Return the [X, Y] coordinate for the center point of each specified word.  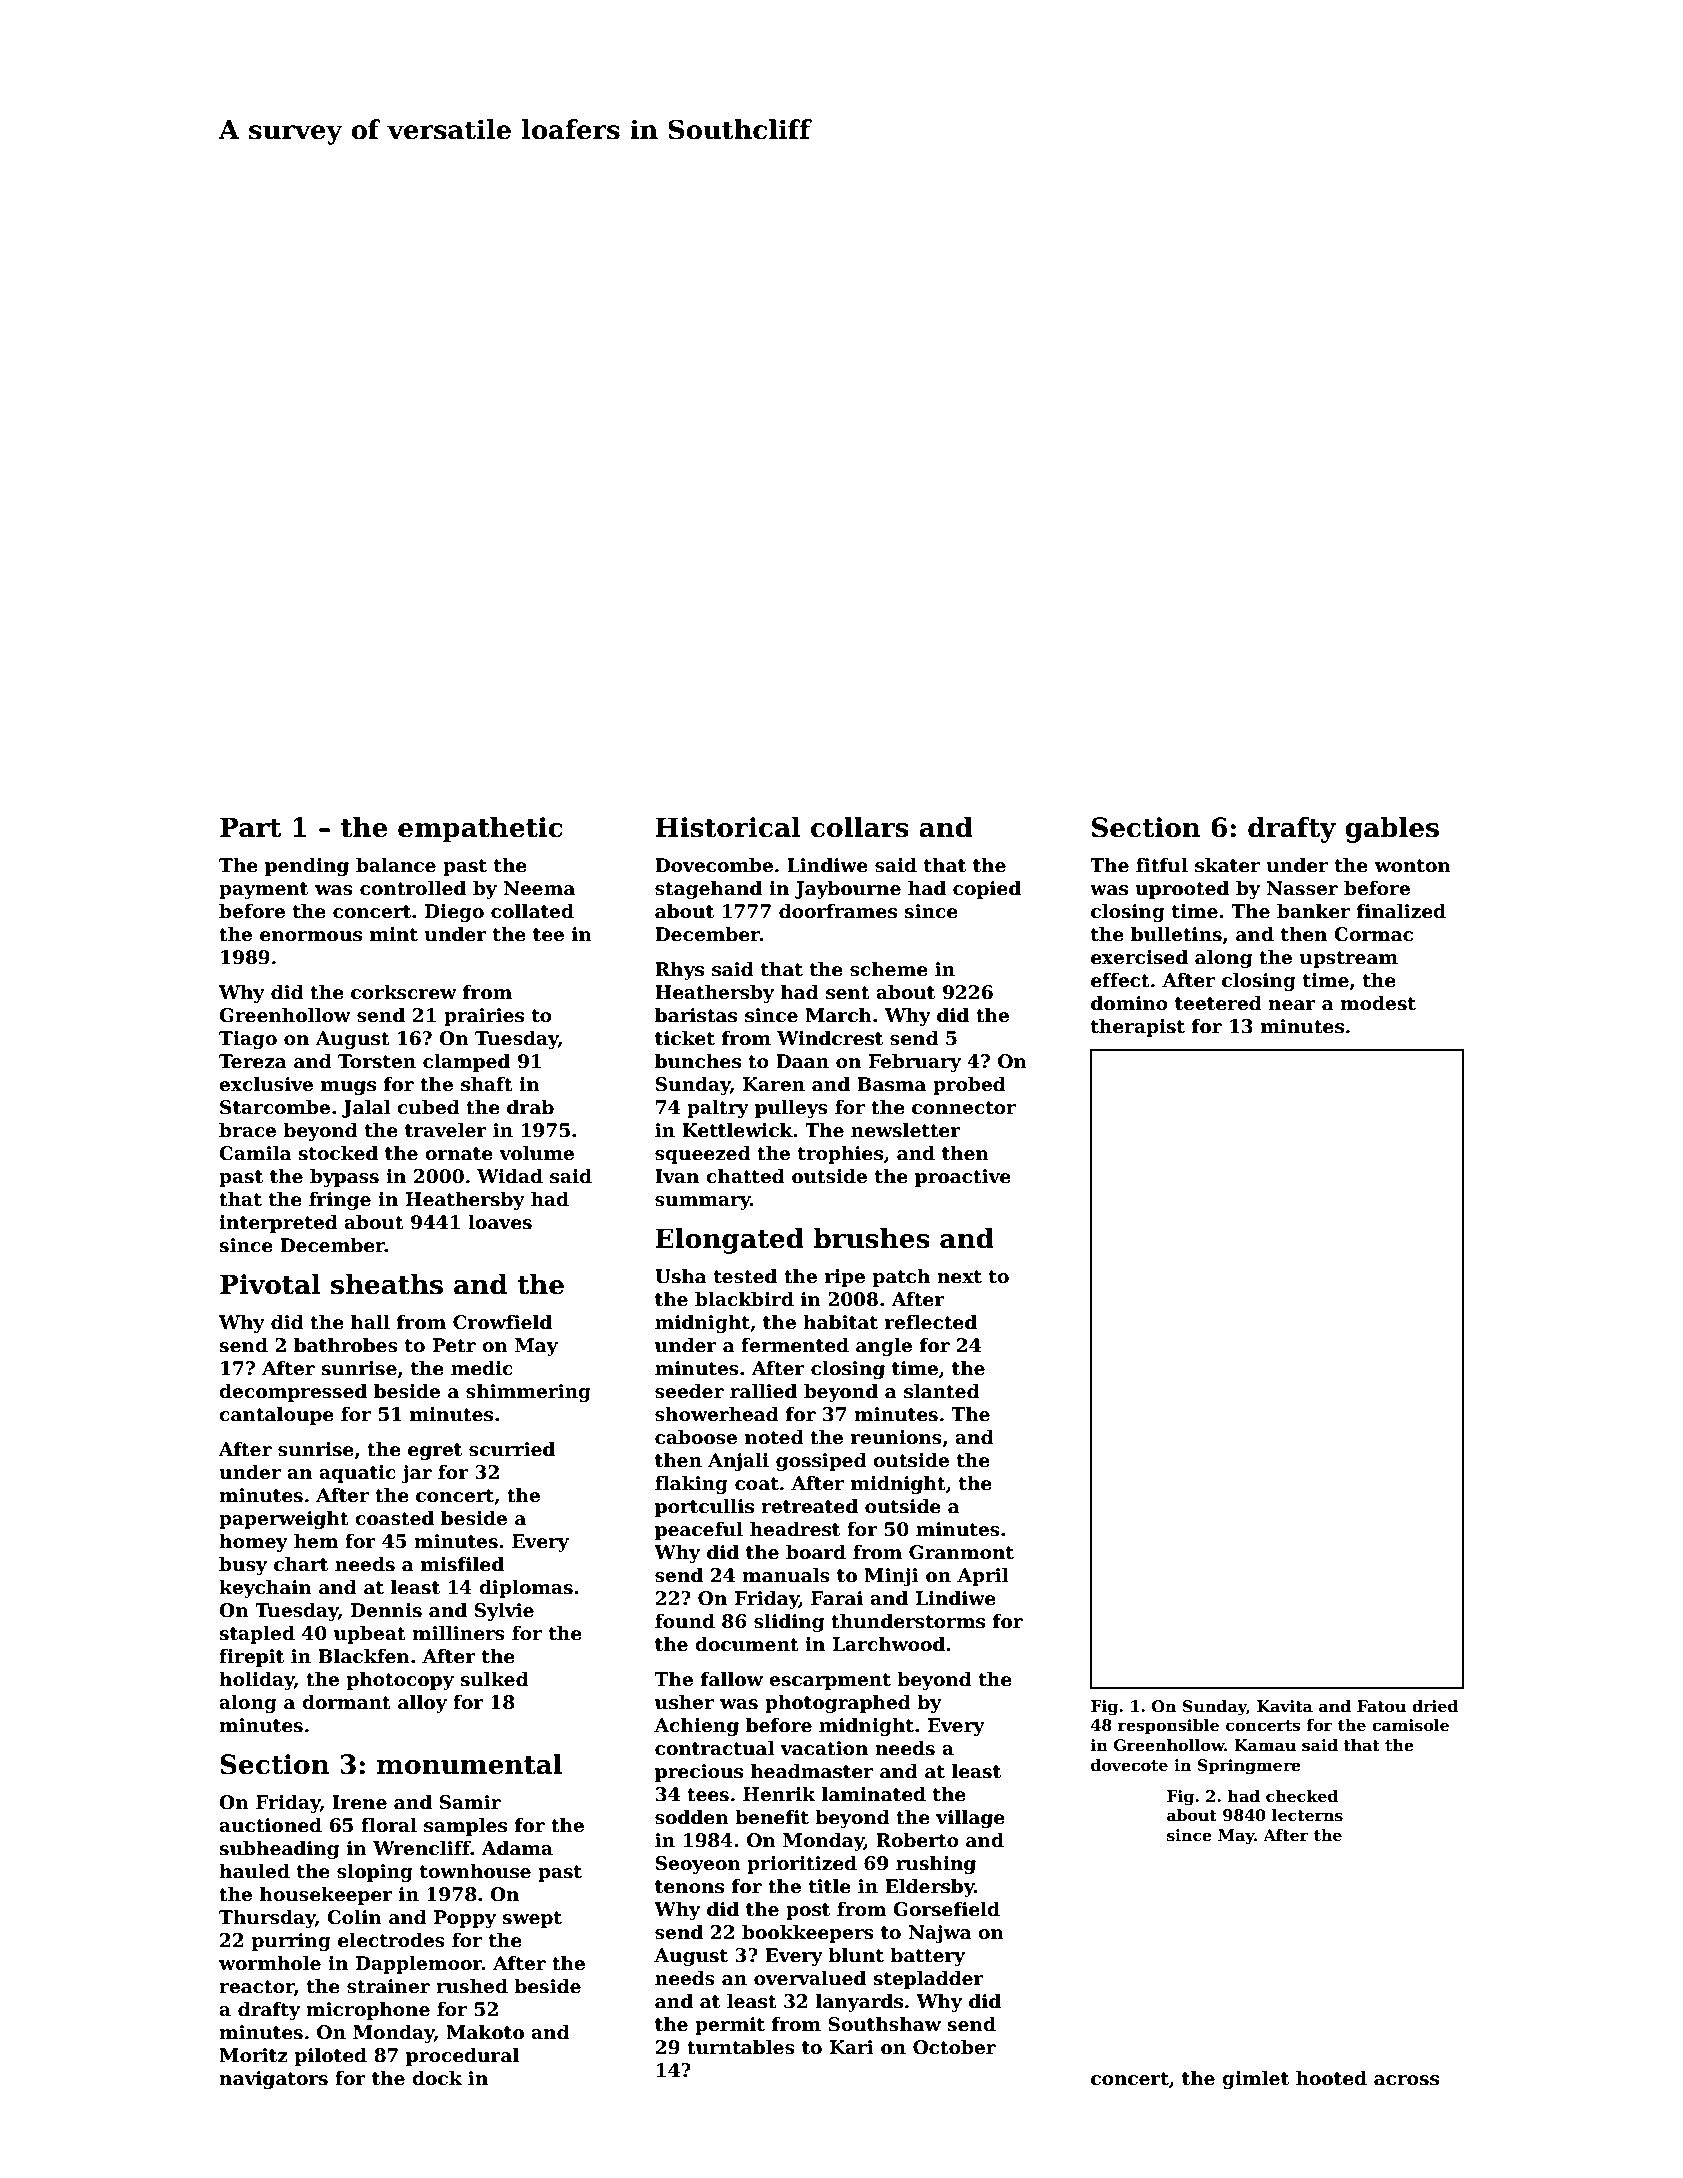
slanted [942, 1391]
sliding [789, 1622]
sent [848, 993]
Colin [354, 1917]
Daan [802, 1061]
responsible [1168, 1726]
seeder [689, 1391]
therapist [1138, 1027]
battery [927, 1956]
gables [1392, 830]
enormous [311, 936]
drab [530, 1107]
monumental [469, 1764]
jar [416, 1474]
